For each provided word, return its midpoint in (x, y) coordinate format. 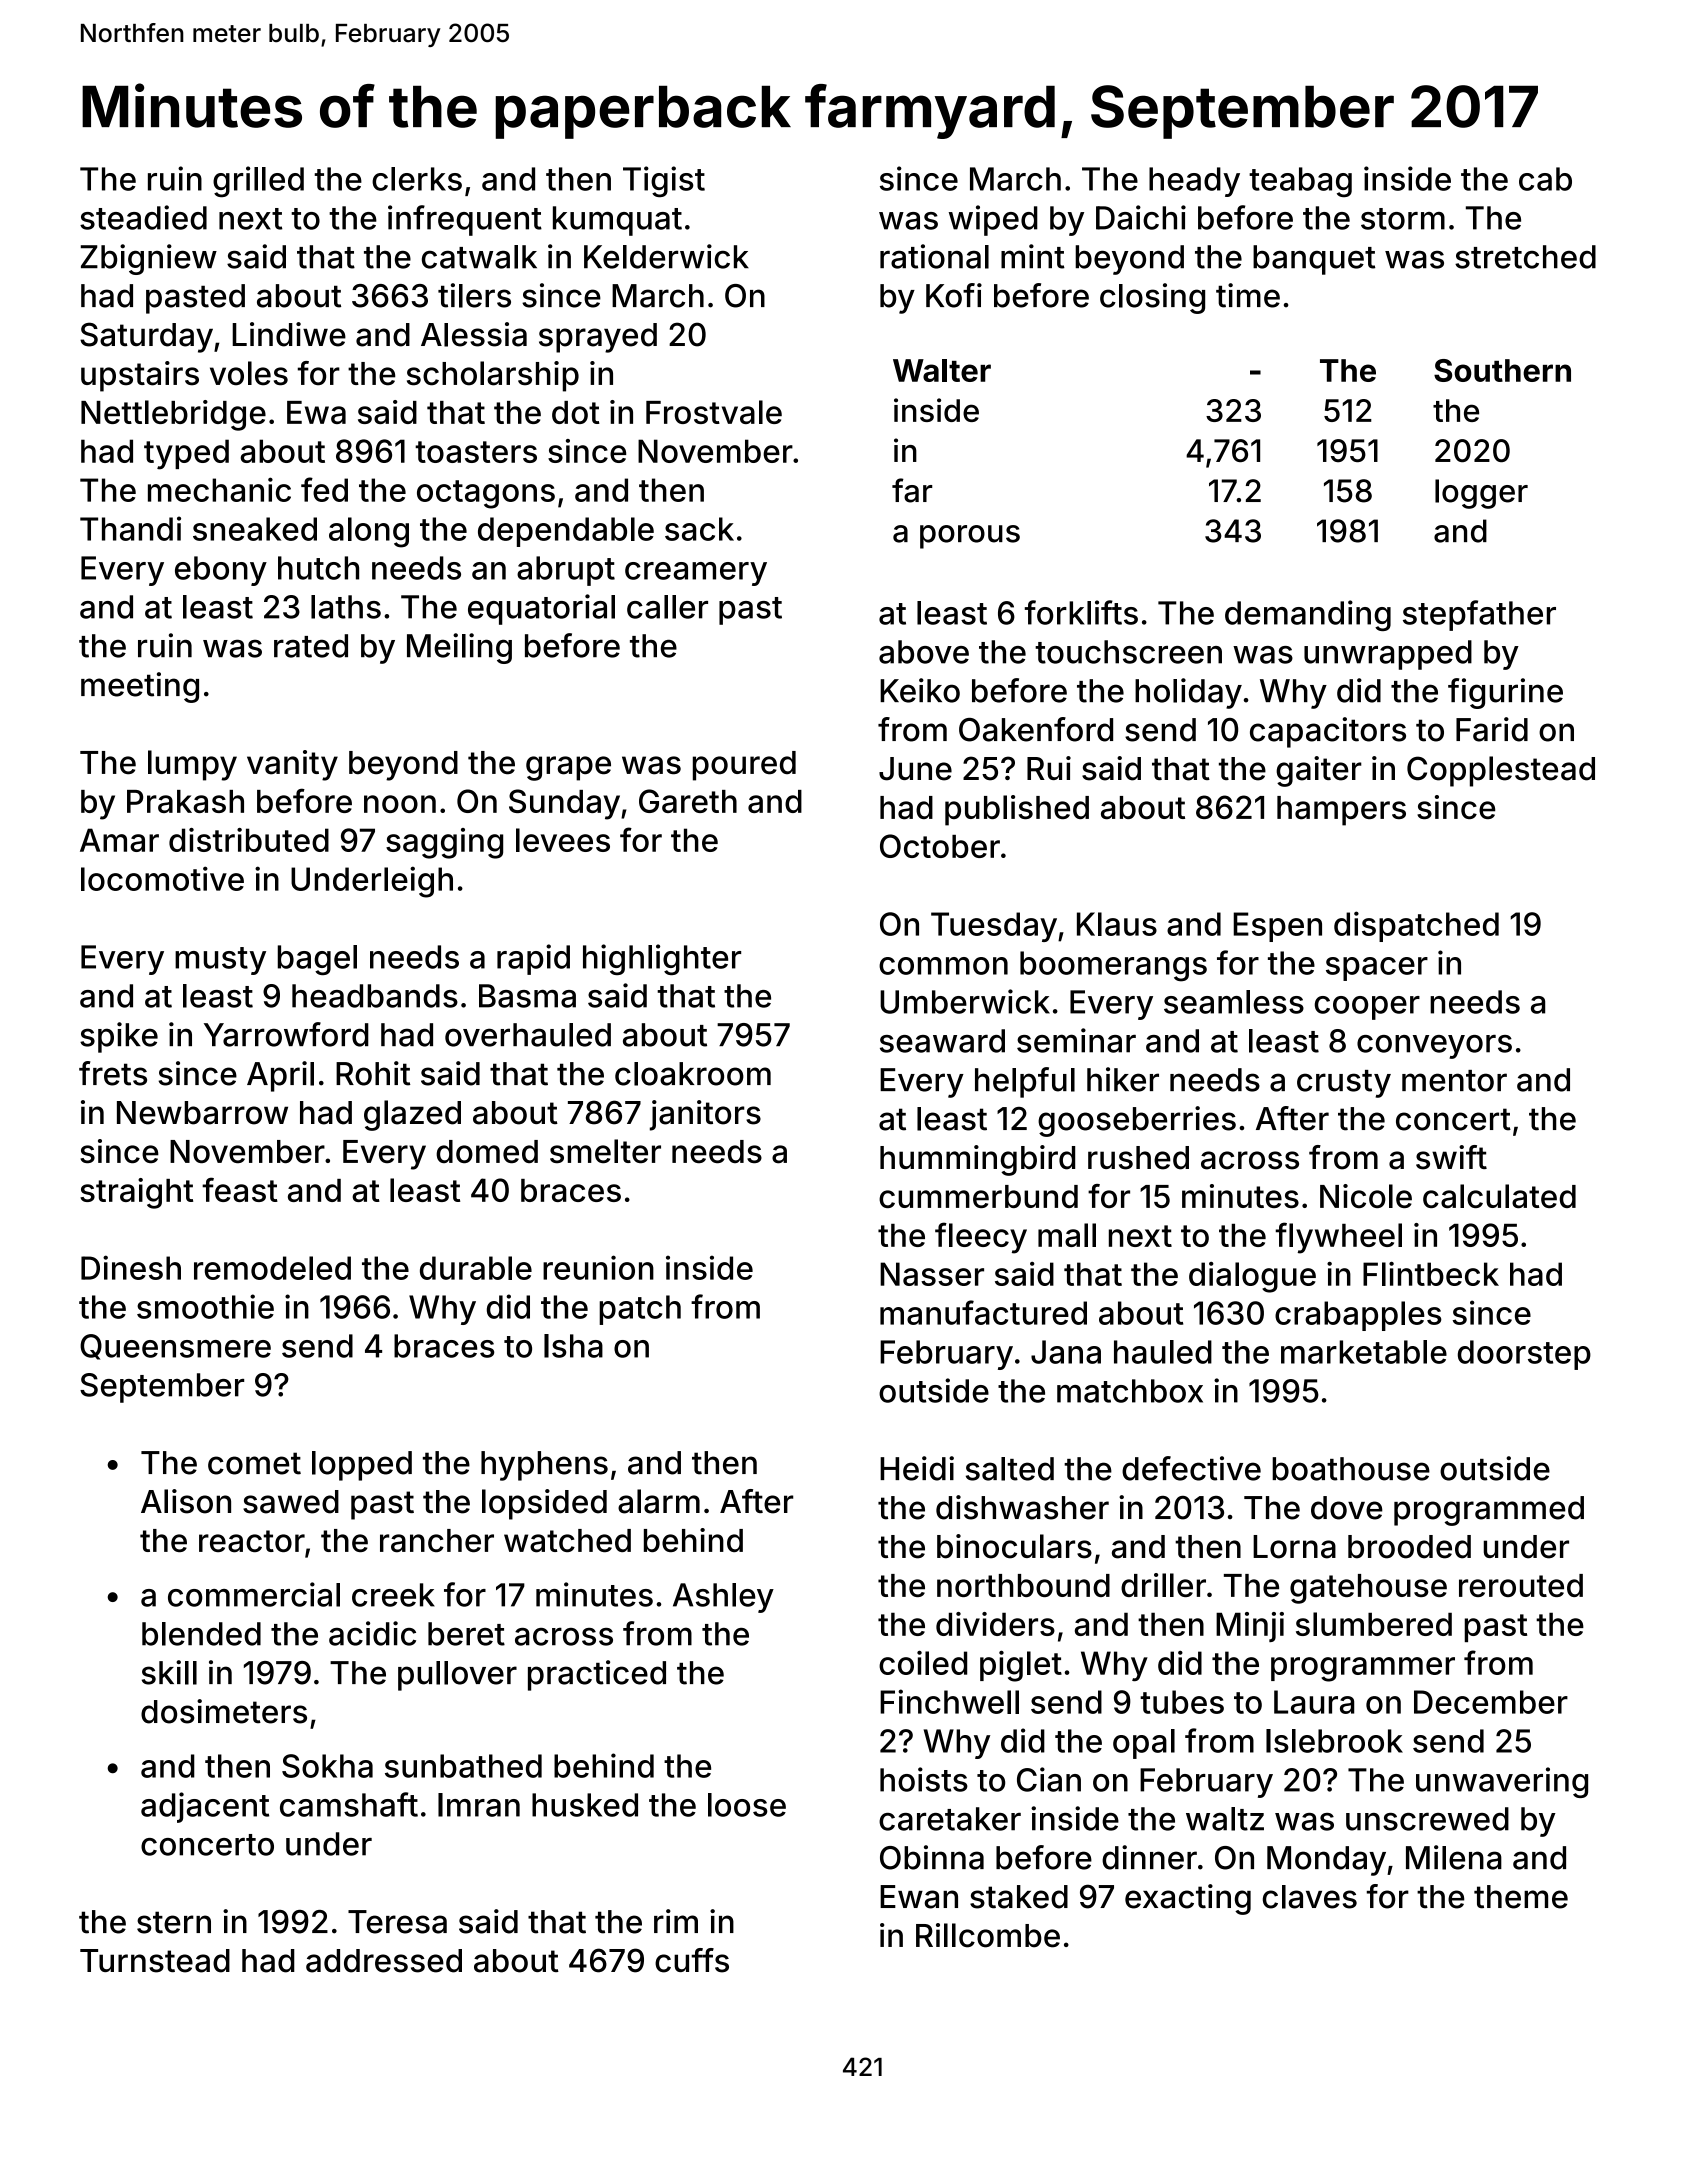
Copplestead (1501, 771)
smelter (605, 1151)
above (924, 652)
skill (169, 1672)
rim (676, 1921)
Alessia (474, 334)
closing (1152, 298)
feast (240, 1189)
